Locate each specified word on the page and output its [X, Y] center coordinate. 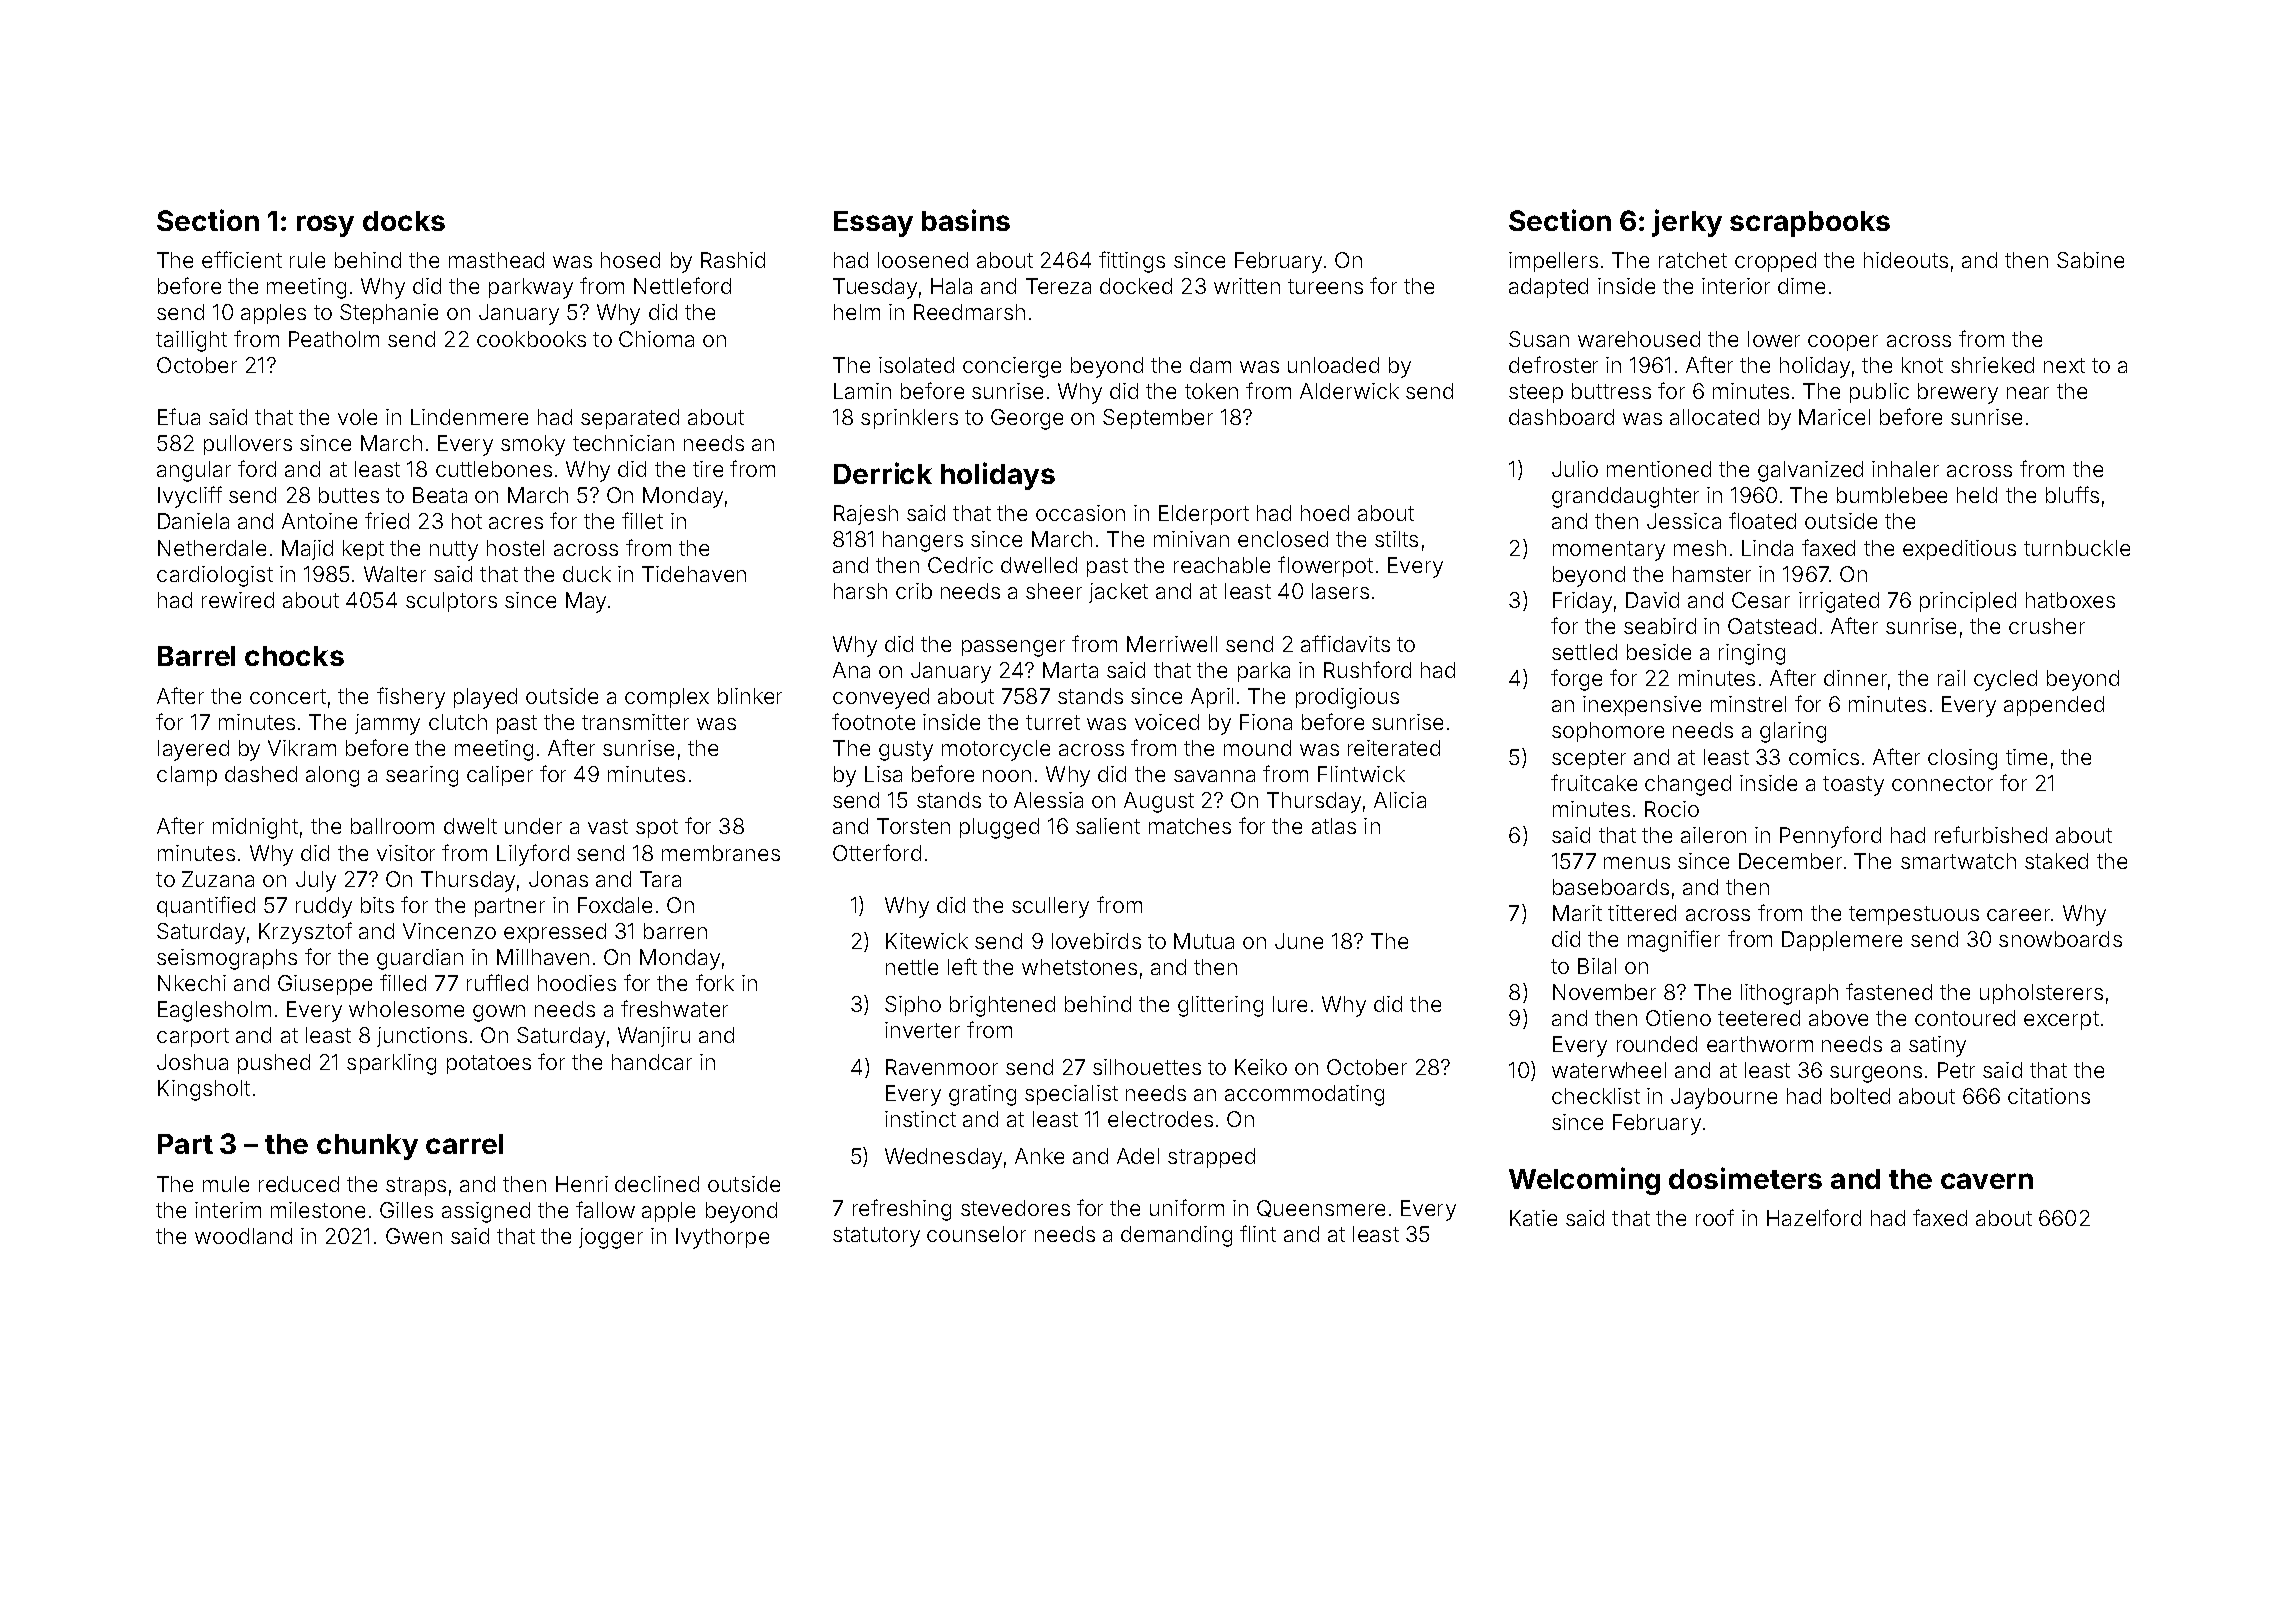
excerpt [2061, 1020]
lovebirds [1096, 941]
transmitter [635, 722]
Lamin [862, 391]
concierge [1012, 367]
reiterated [1394, 748]
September [1158, 419]
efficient [242, 259]
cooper [1843, 343]
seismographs [227, 959]
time [2026, 757]
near [2028, 393]
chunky [367, 1147]
